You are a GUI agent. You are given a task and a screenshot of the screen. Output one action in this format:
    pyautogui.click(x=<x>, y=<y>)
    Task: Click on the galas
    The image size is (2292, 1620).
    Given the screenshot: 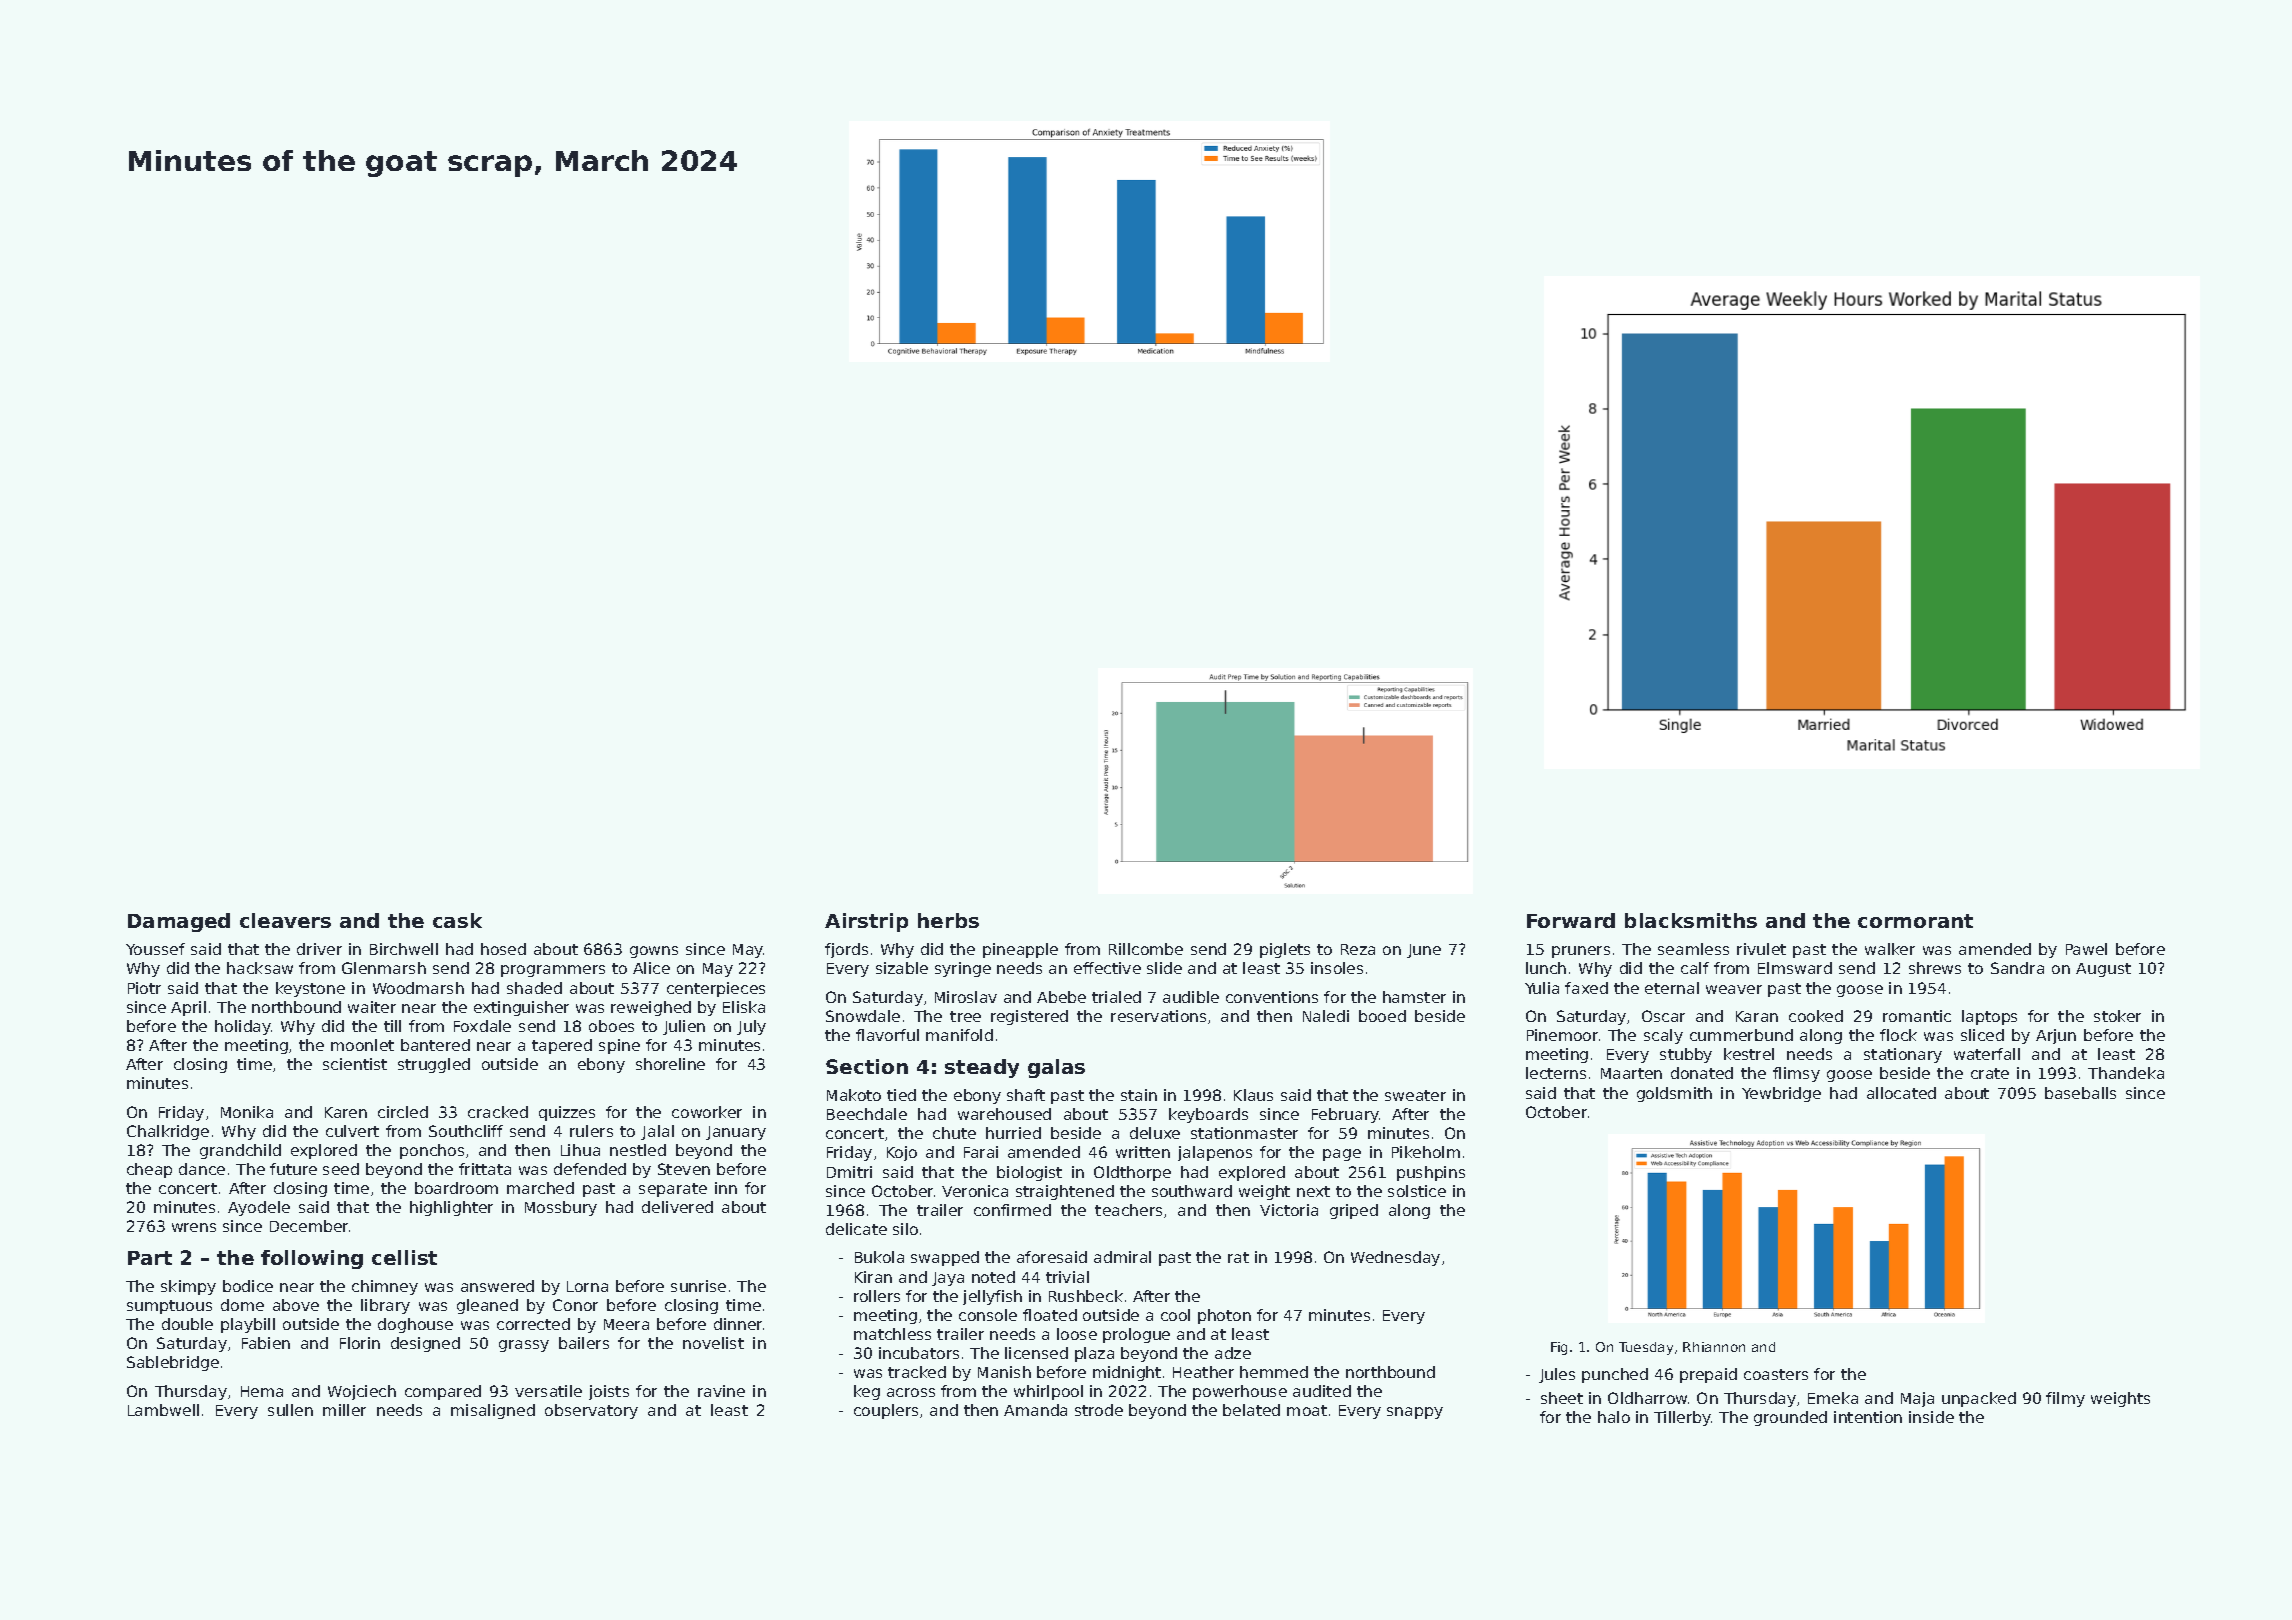 What is the action you would take?
    pyautogui.click(x=1056, y=1068)
